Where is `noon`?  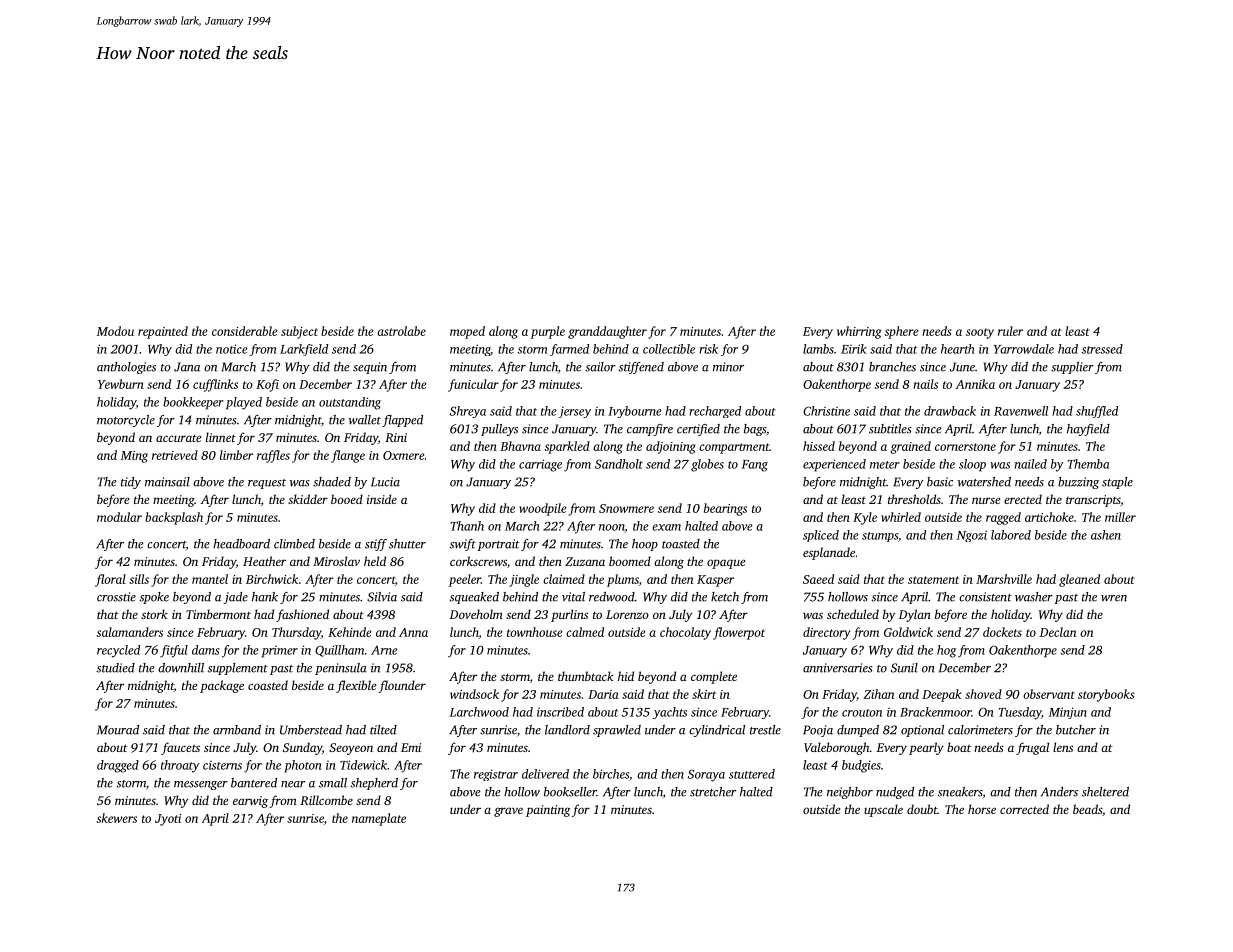 noon is located at coordinates (612, 528).
